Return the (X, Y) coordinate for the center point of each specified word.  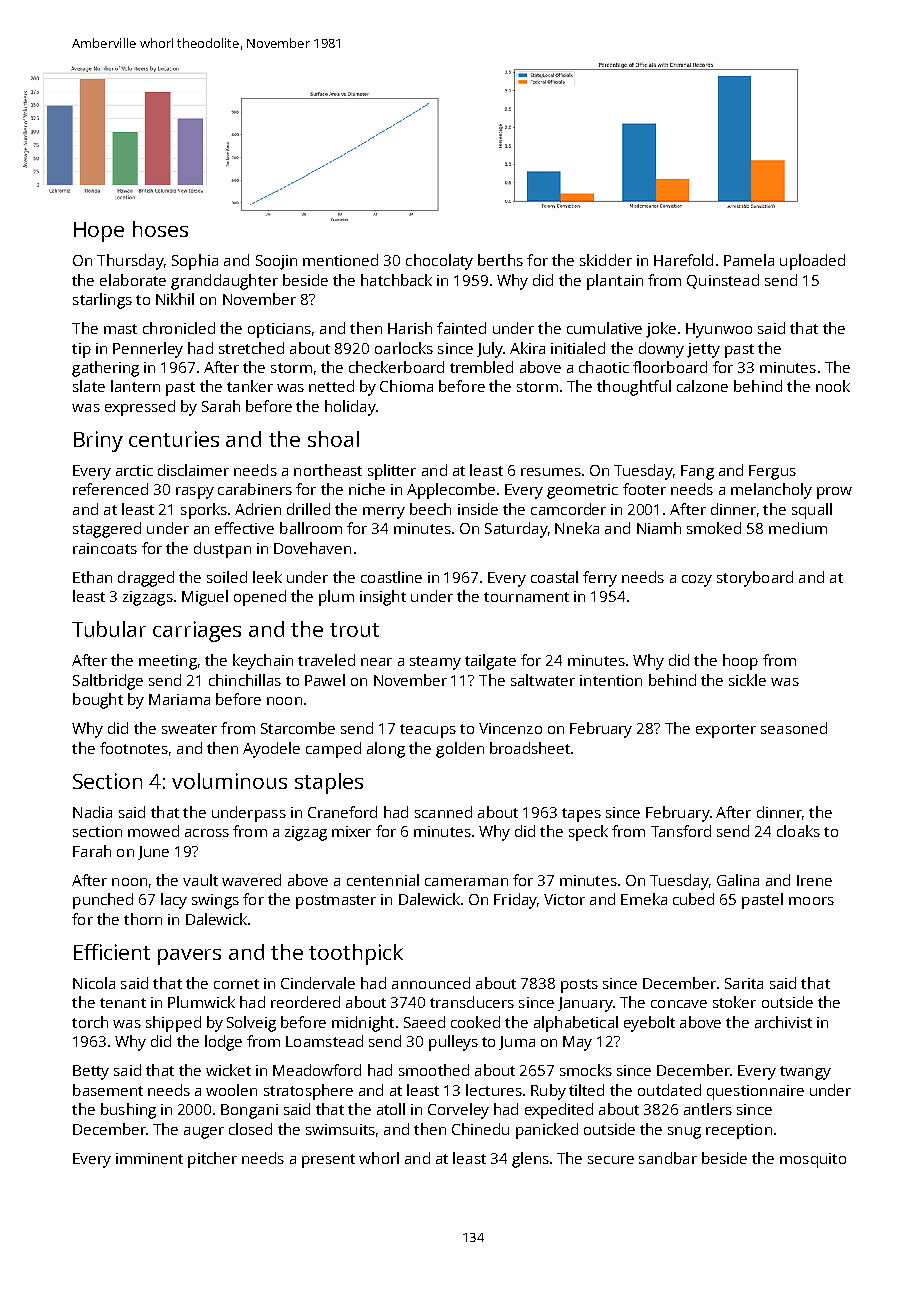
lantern (135, 386)
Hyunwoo (719, 330)
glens (530, 1160)
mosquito (813, 1160)
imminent (149, 1158)
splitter (392, 472)
